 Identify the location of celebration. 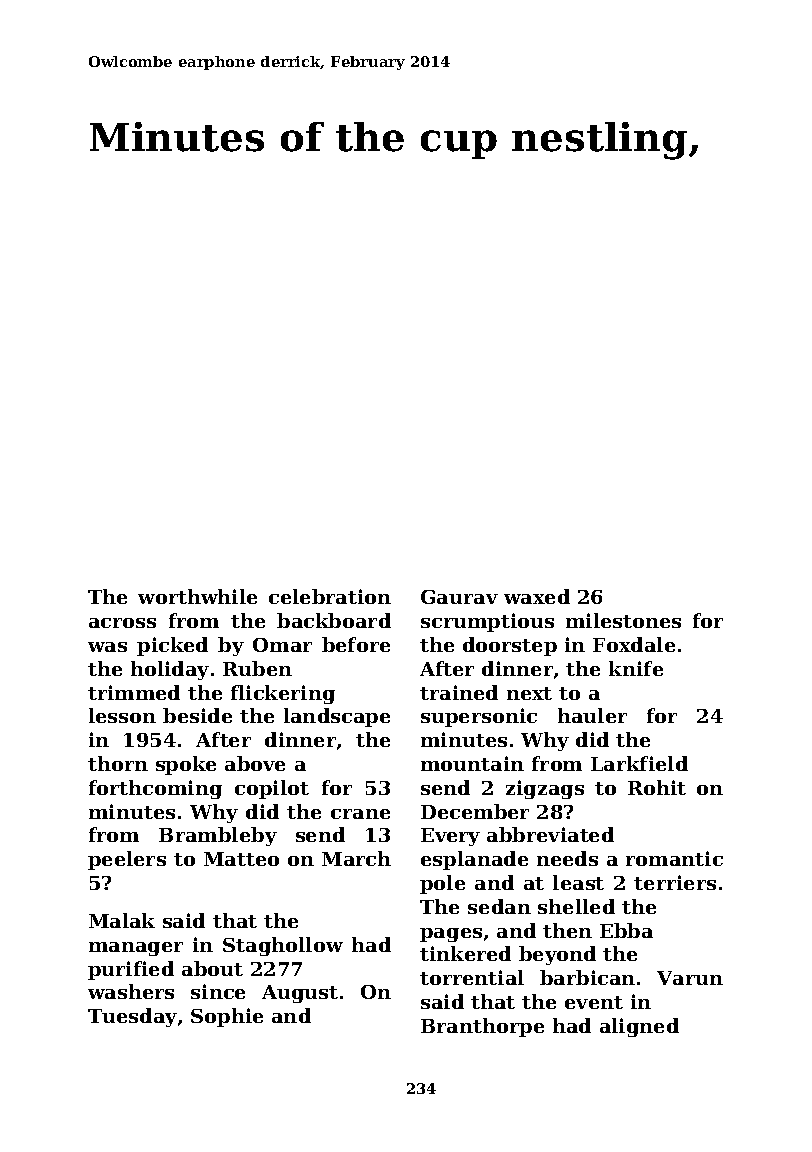
(330, 596).
